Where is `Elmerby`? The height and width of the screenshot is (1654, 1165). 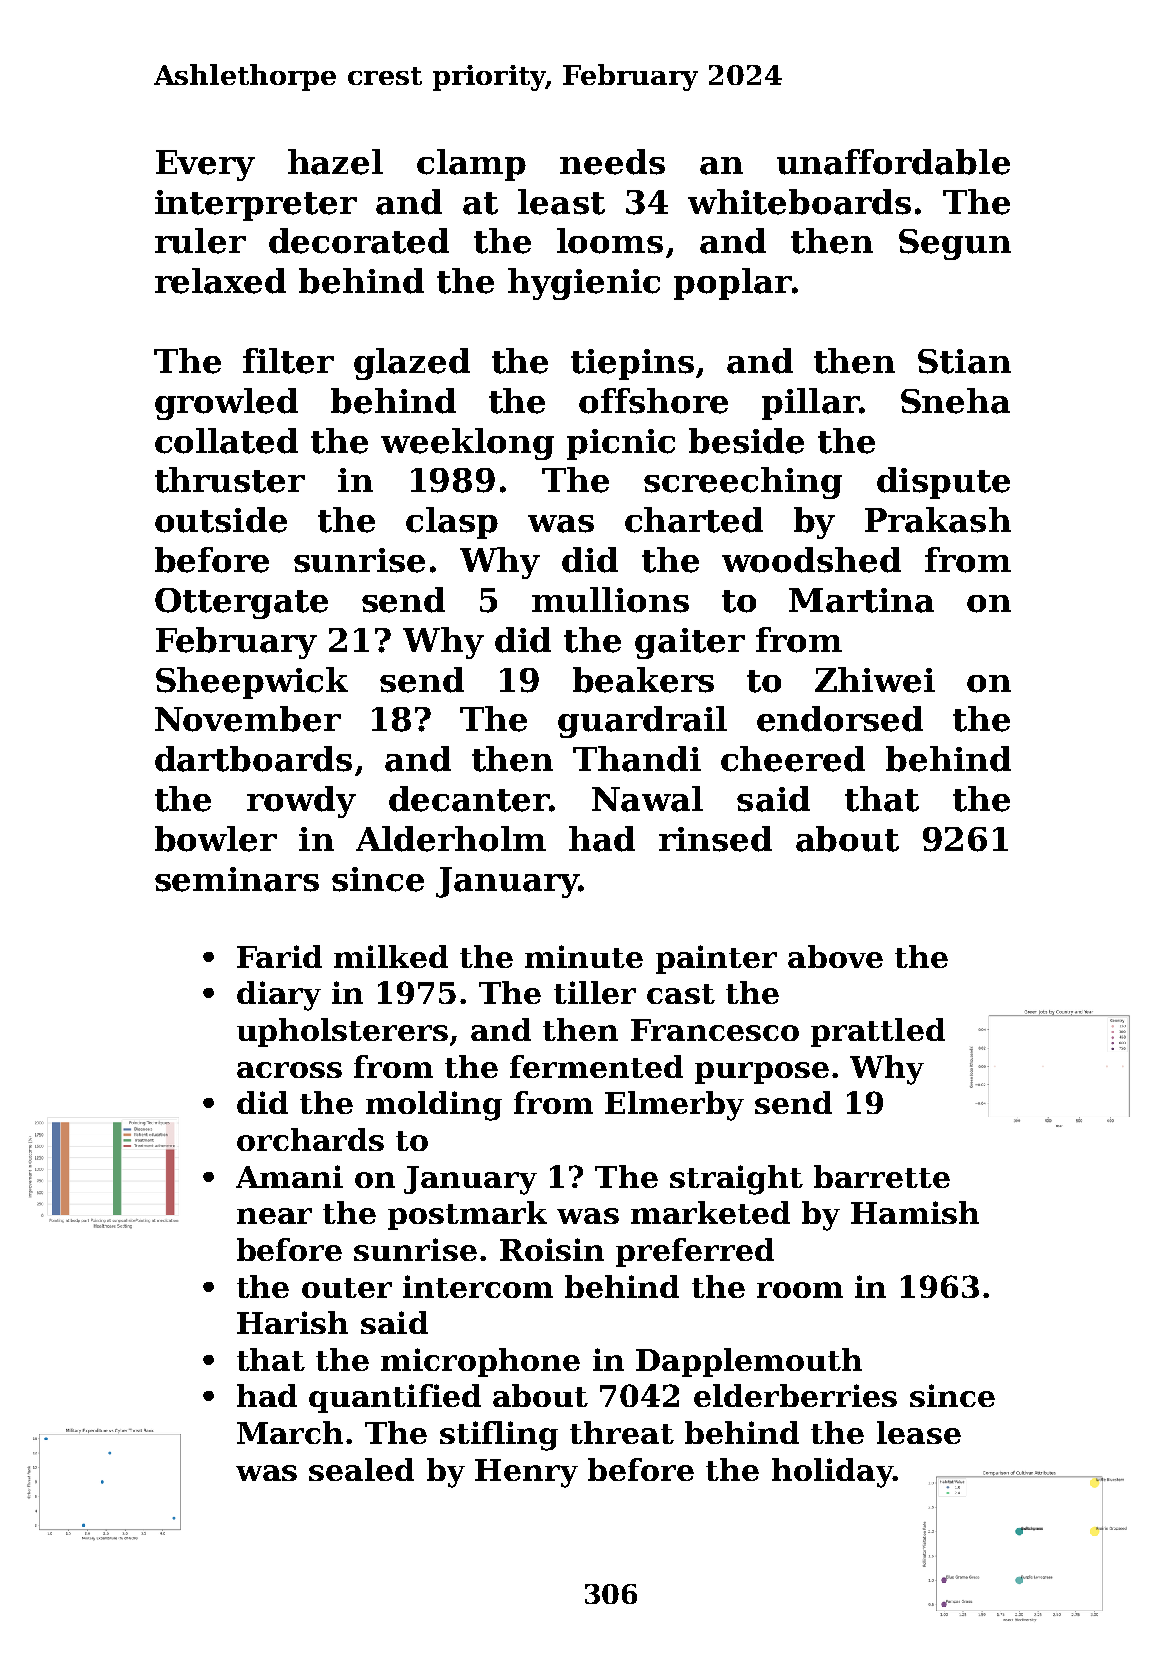
Elmerby is located at coordinates (674, 1106).
